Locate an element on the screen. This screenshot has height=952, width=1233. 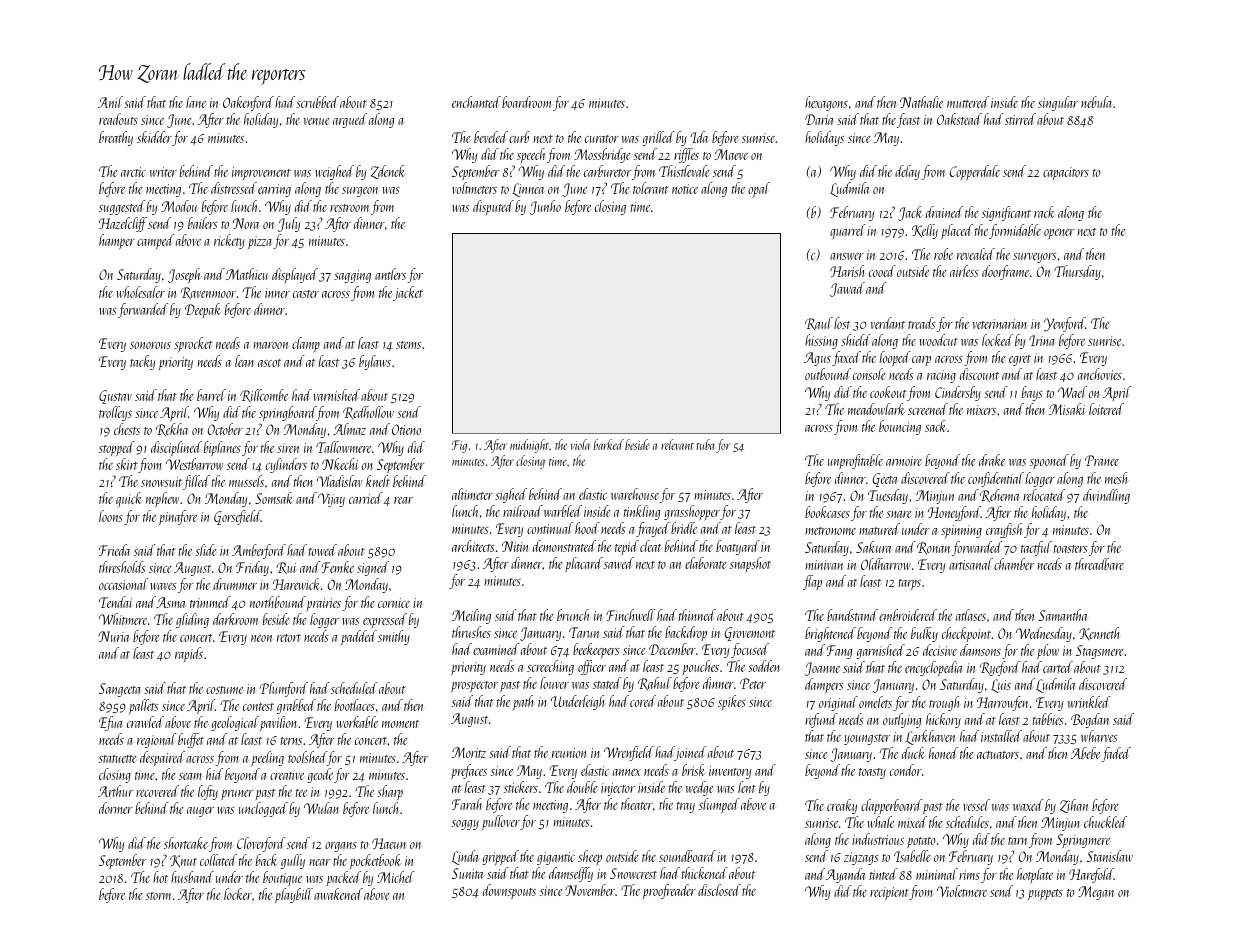
drake is located at coordinates (992, 460).
